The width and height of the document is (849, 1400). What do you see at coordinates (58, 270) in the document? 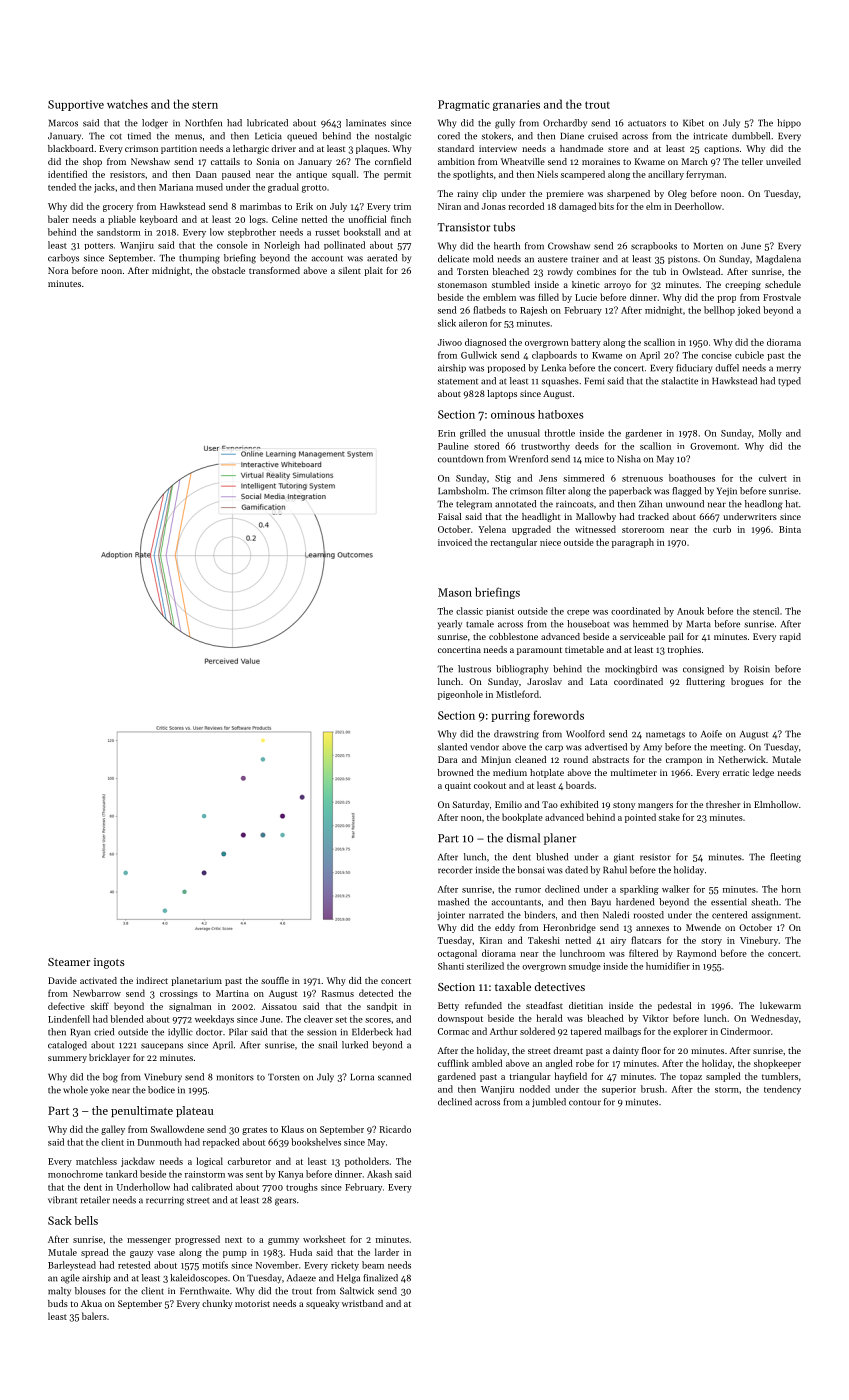
I see `Nora` at bounding box center [58, 270].
